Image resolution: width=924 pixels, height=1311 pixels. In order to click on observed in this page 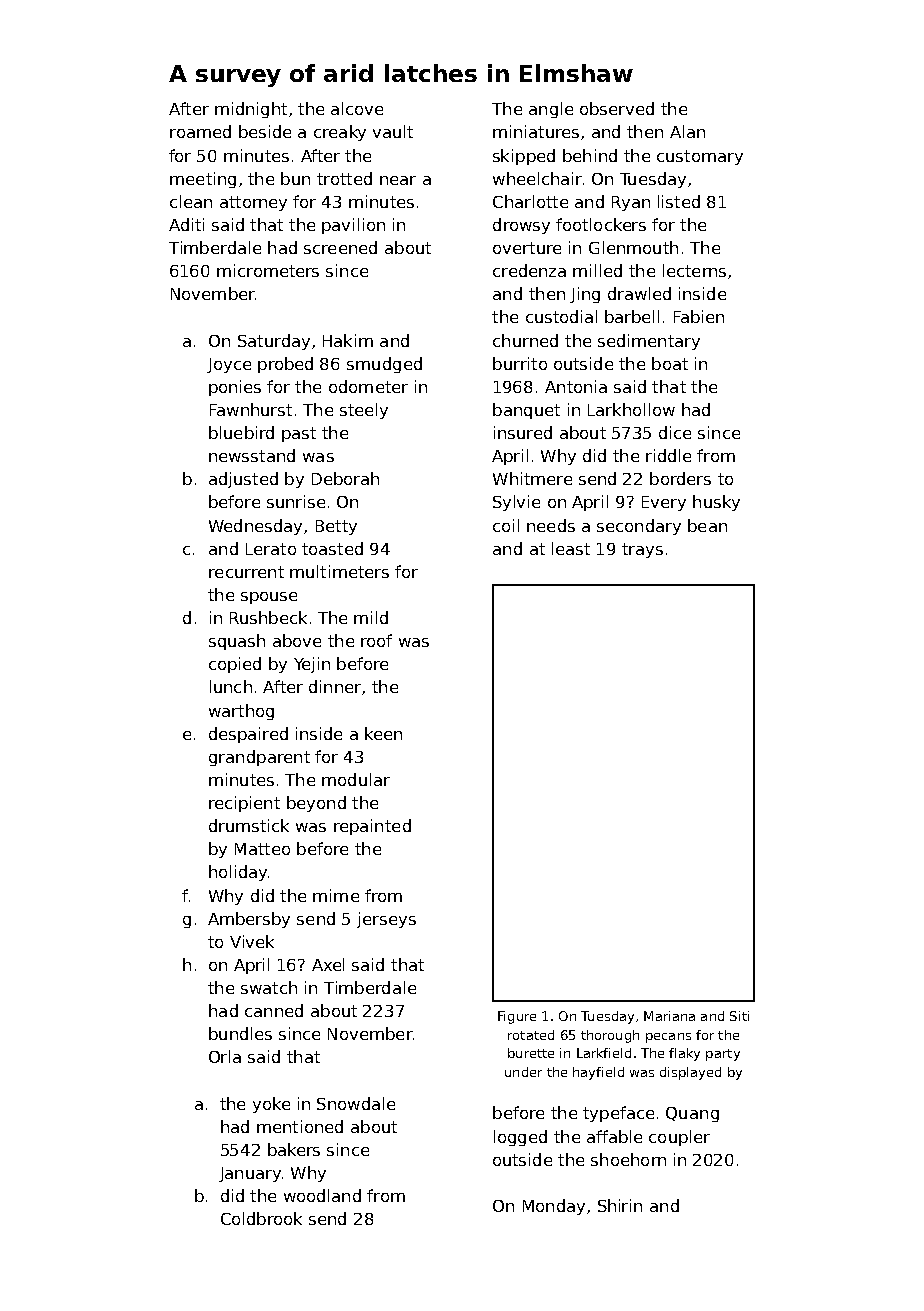, I will do `click(617, 108)`.
